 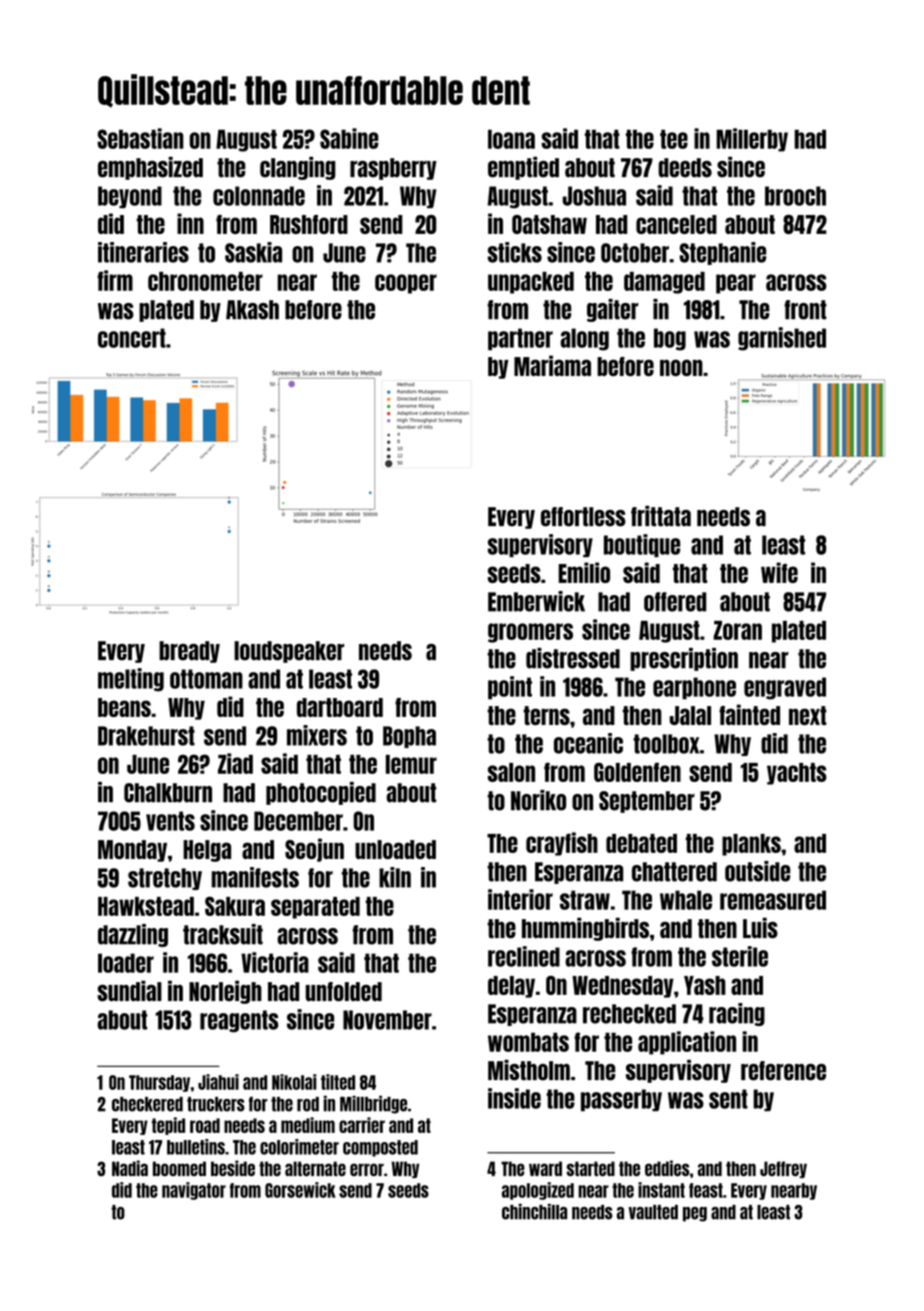 What do you see at coordinates (205, 281) in the screenshot?
I see `chronometer` at bounding box center [205, 281].
